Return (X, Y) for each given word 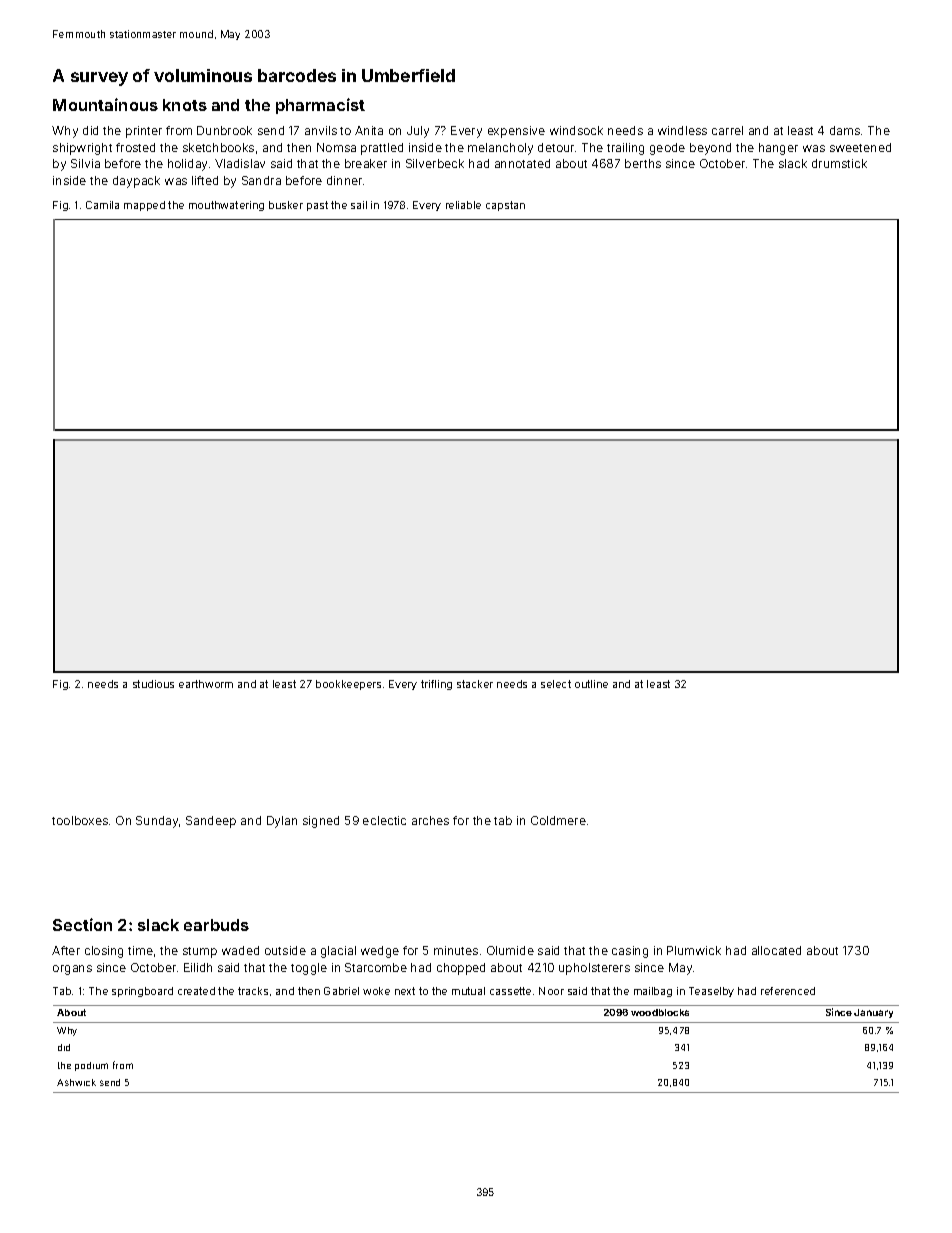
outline (591, 684)
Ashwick (76, 1082)
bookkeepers (348, 685)
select (556, 684)
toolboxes (80, 820)
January (873, 1013)
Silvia (85, 163)
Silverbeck (435, 163)
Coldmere (558, 820)
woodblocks (660, 1012)
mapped (144, 206)
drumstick (839, 163)
